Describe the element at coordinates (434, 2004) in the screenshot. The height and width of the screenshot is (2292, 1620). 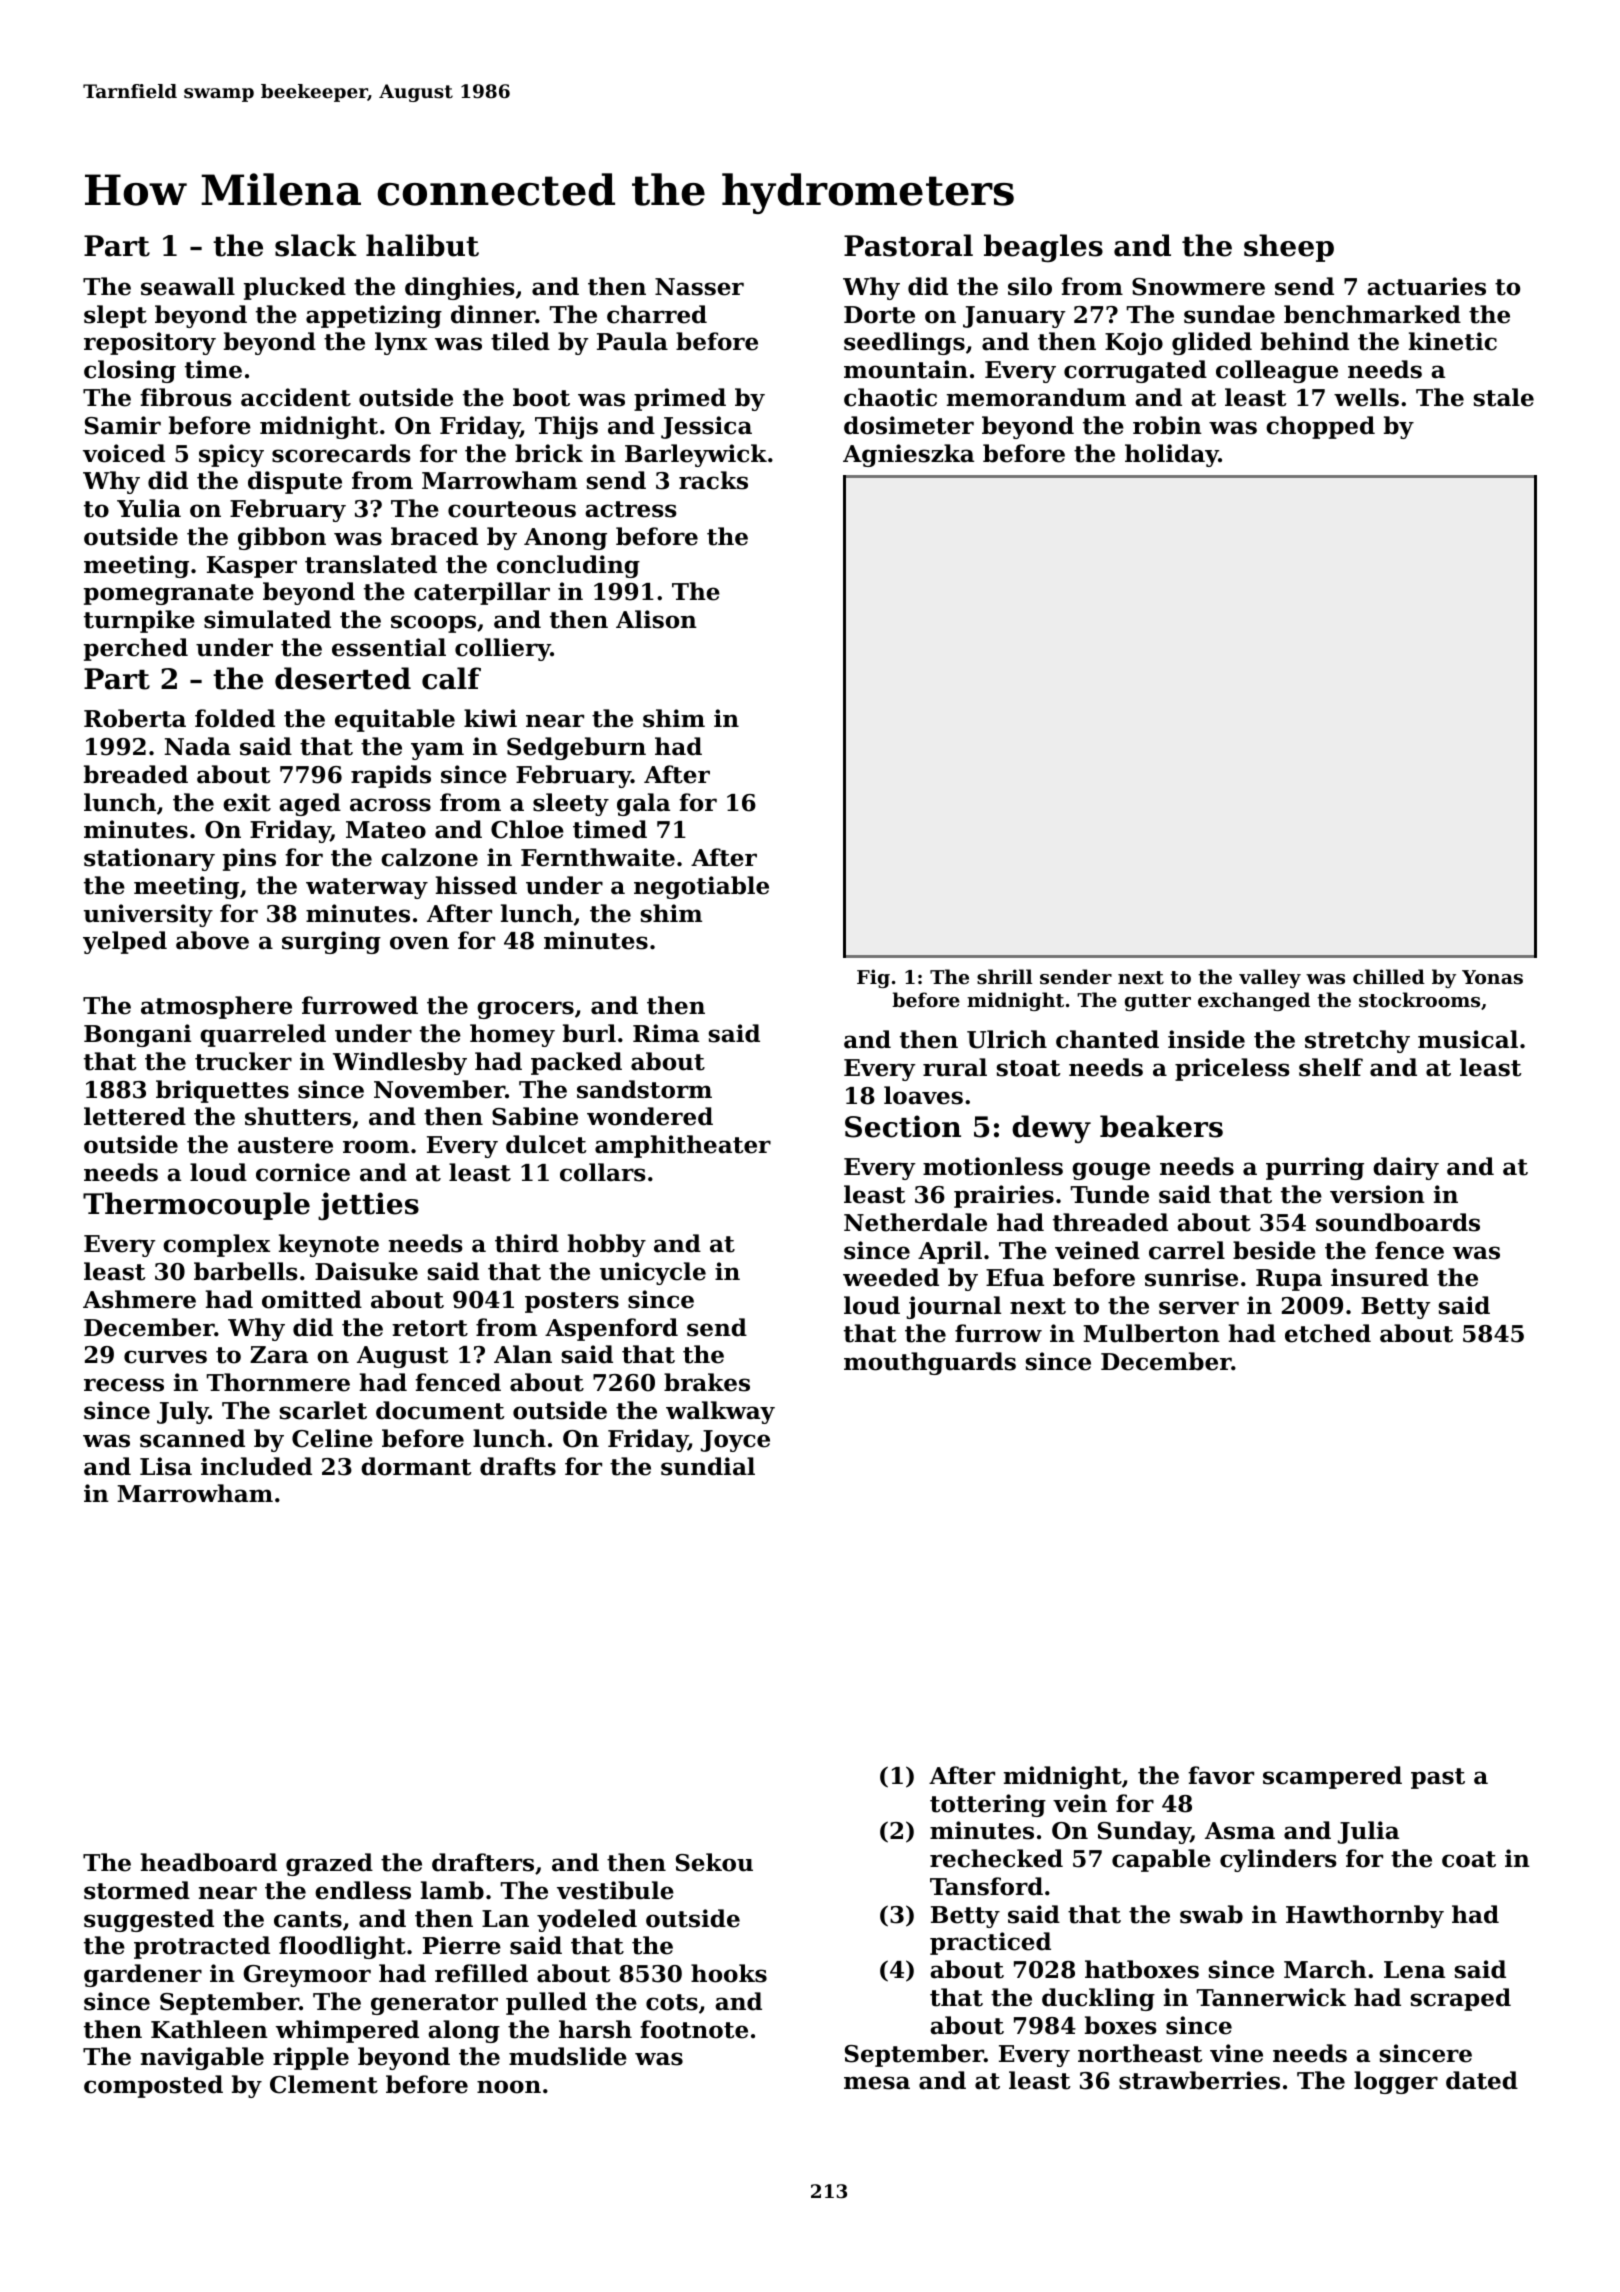
I see `generator` at that location.
